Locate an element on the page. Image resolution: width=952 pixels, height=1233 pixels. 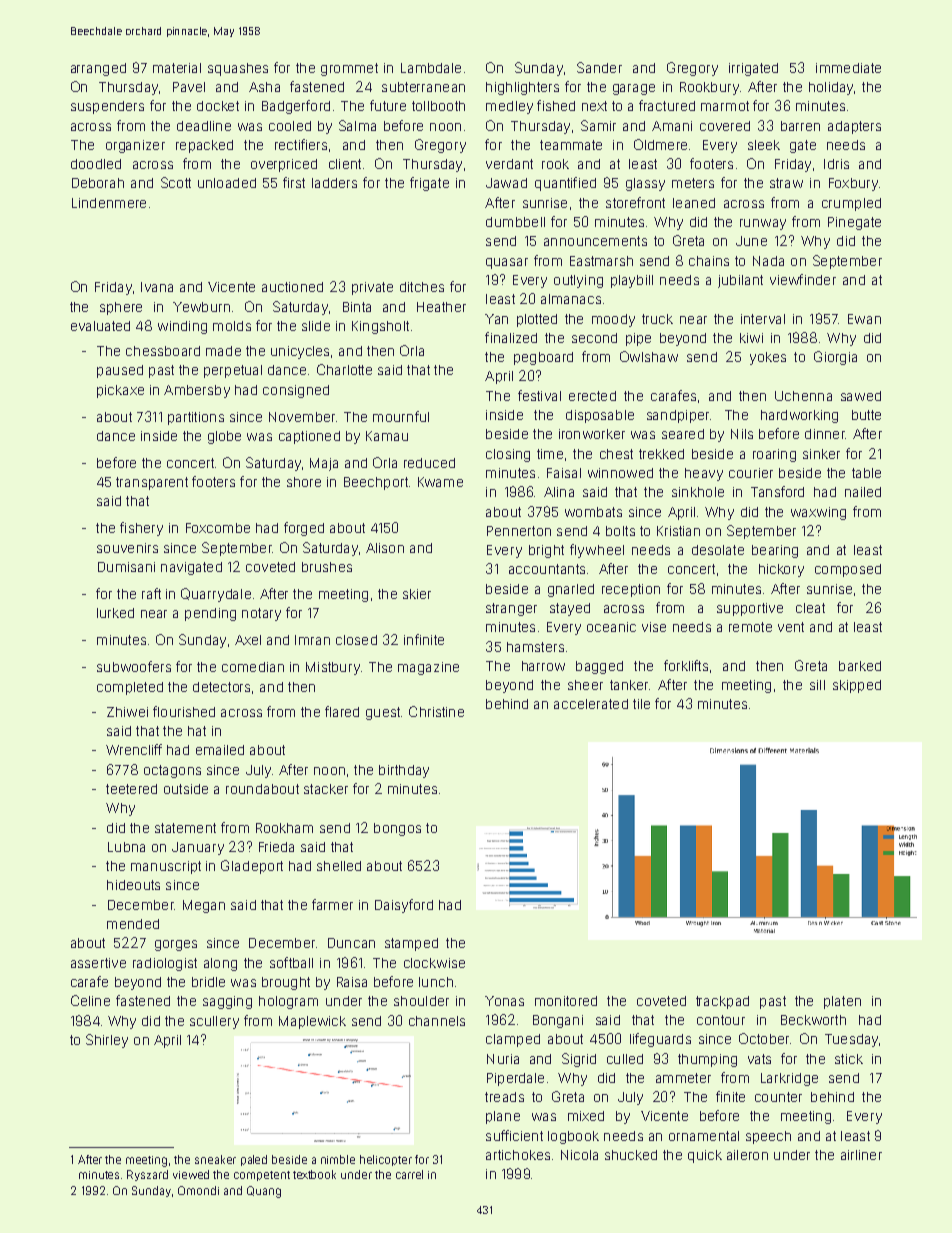
skipped is located at coordinates (857, 686).
